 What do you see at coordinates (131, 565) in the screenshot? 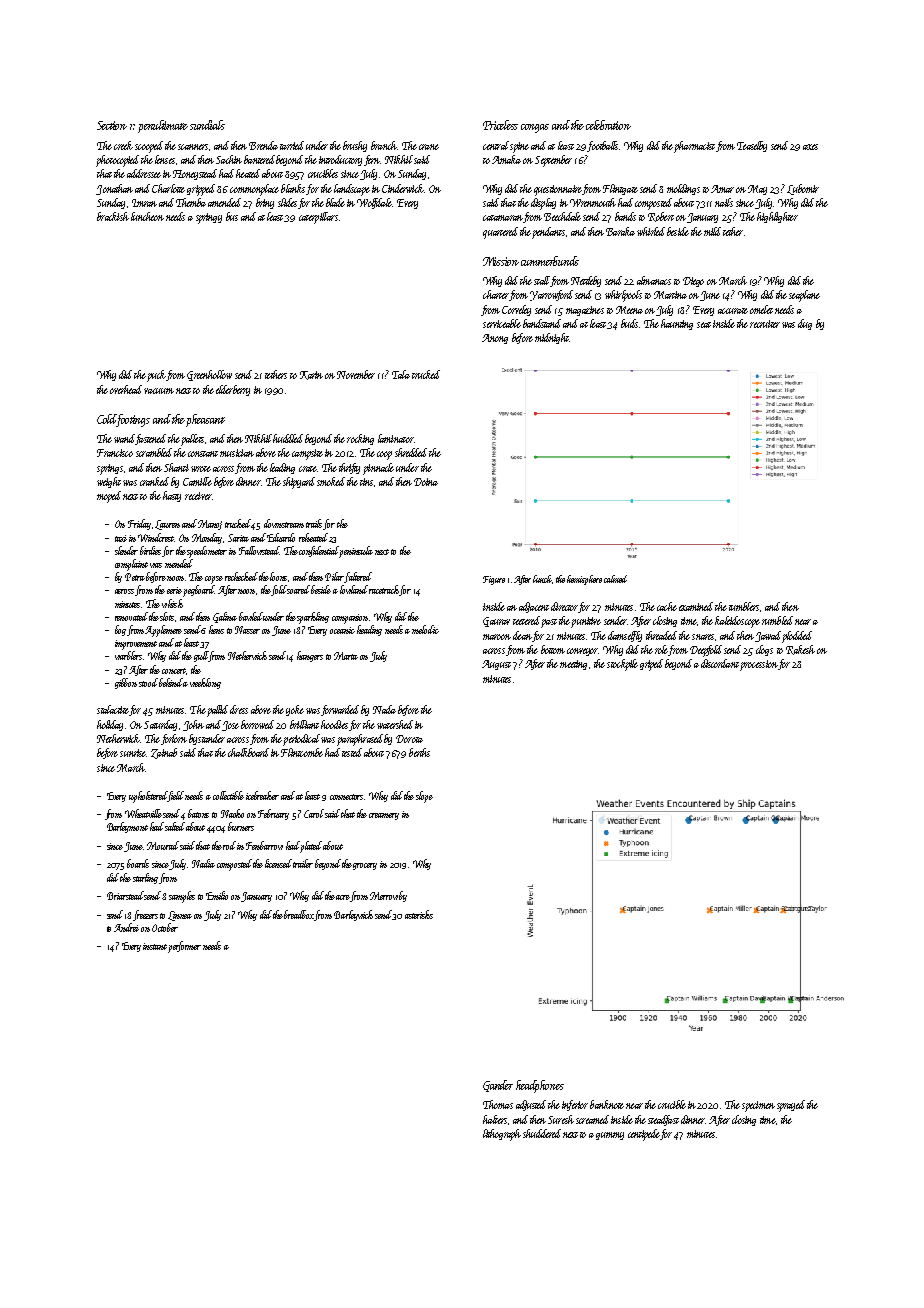
I see `complaint` at bounding box center [131, 565].
